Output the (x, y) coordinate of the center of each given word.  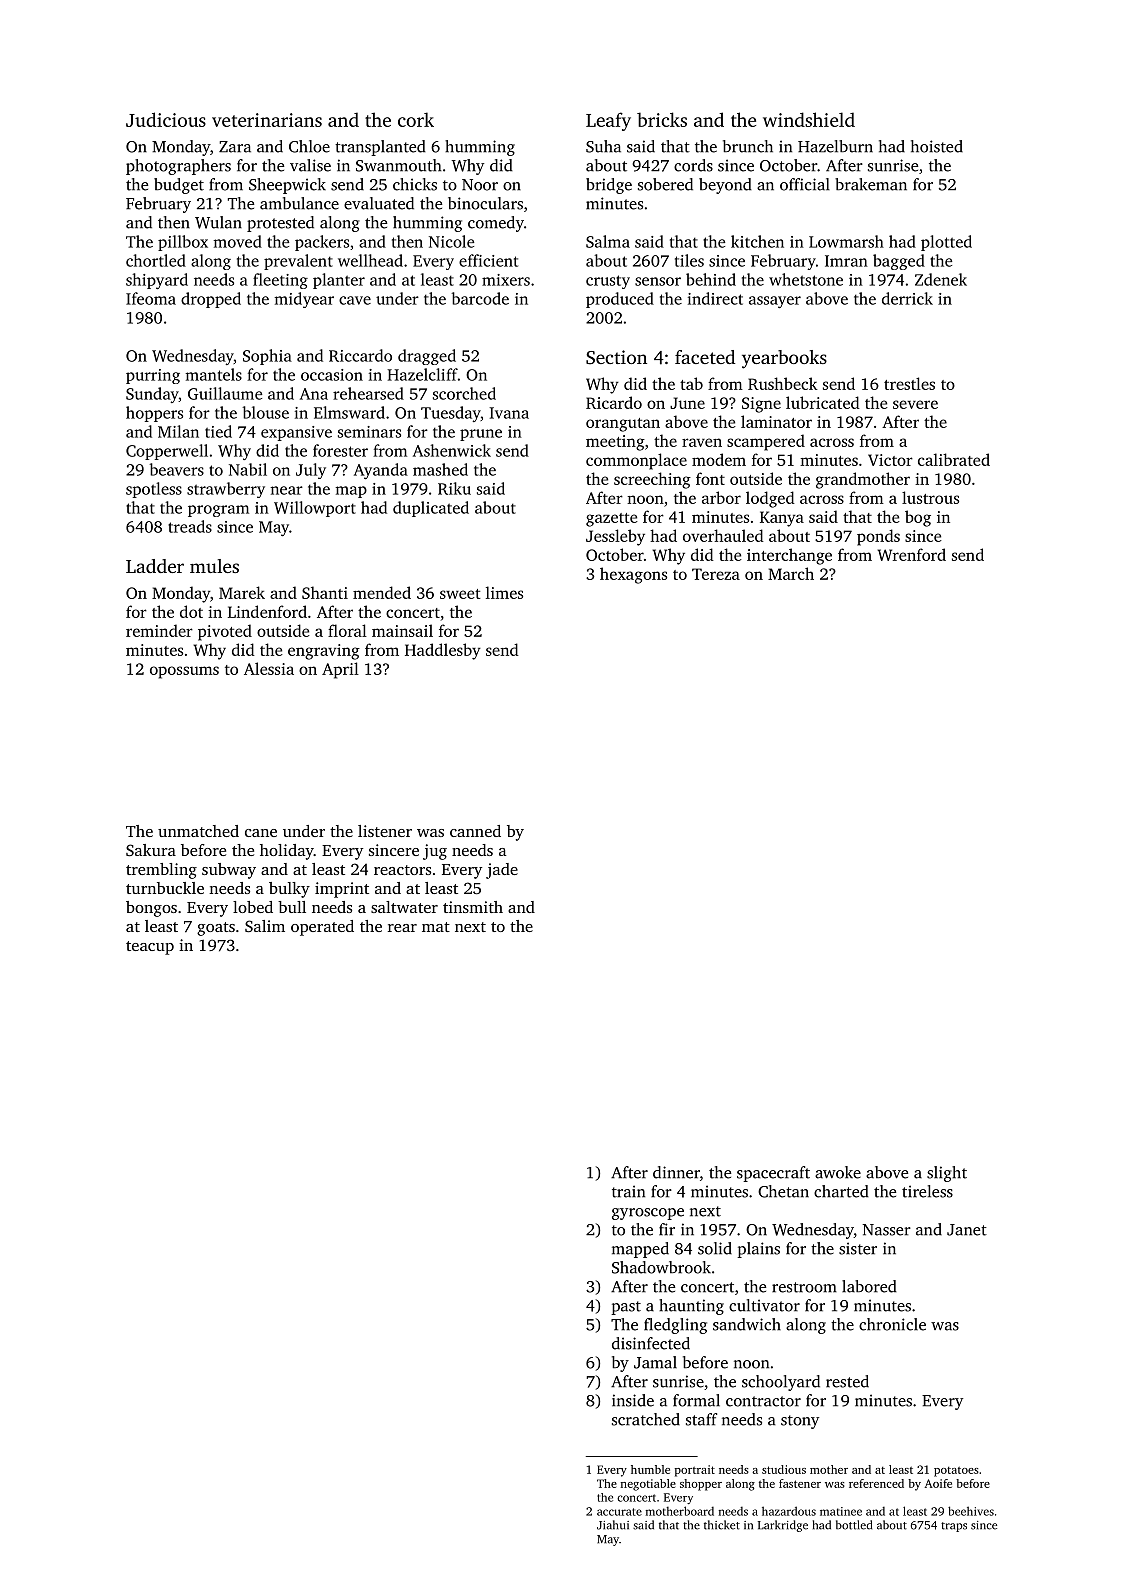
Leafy (608, 121)
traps (954, 1527)
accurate (619, 1512)
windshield (809, 119)
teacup (150, 948)
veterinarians (267, 120)
